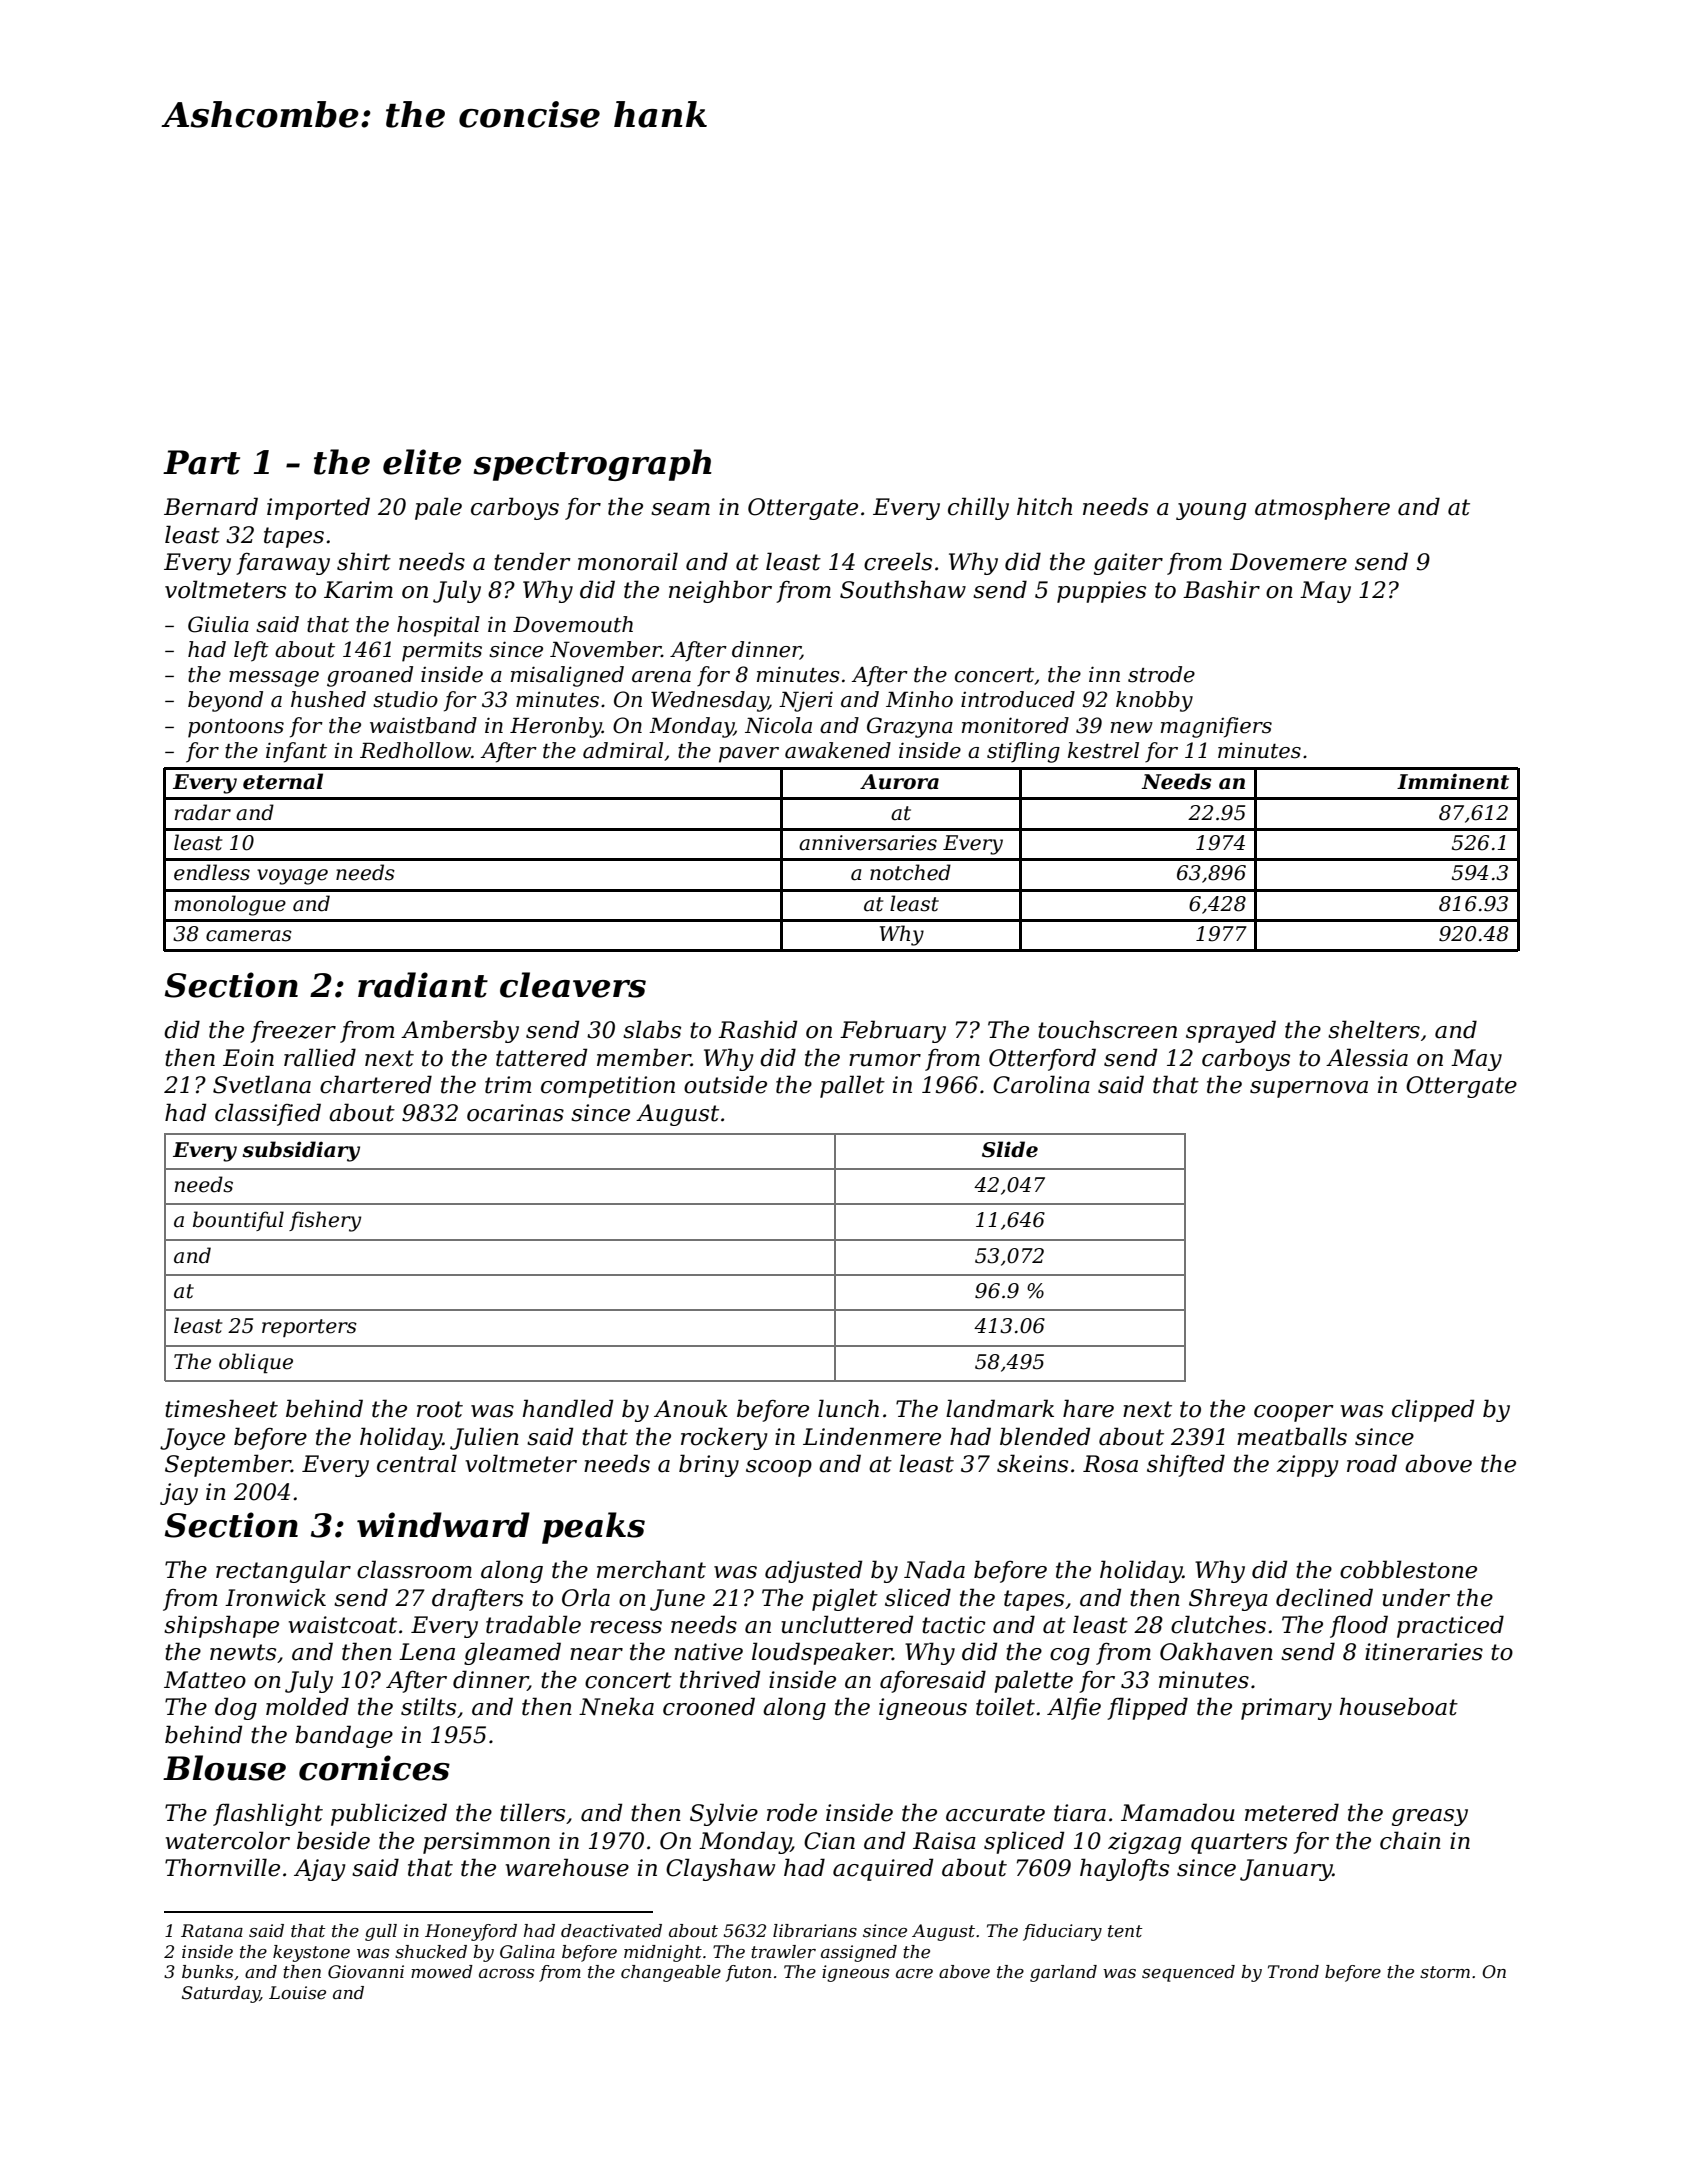 This screenshot has width=1683, height=2178. What do you see at coordinates (720, 591) in the screenshot?
I see `neighbor` at bounding box center [720, 591].
